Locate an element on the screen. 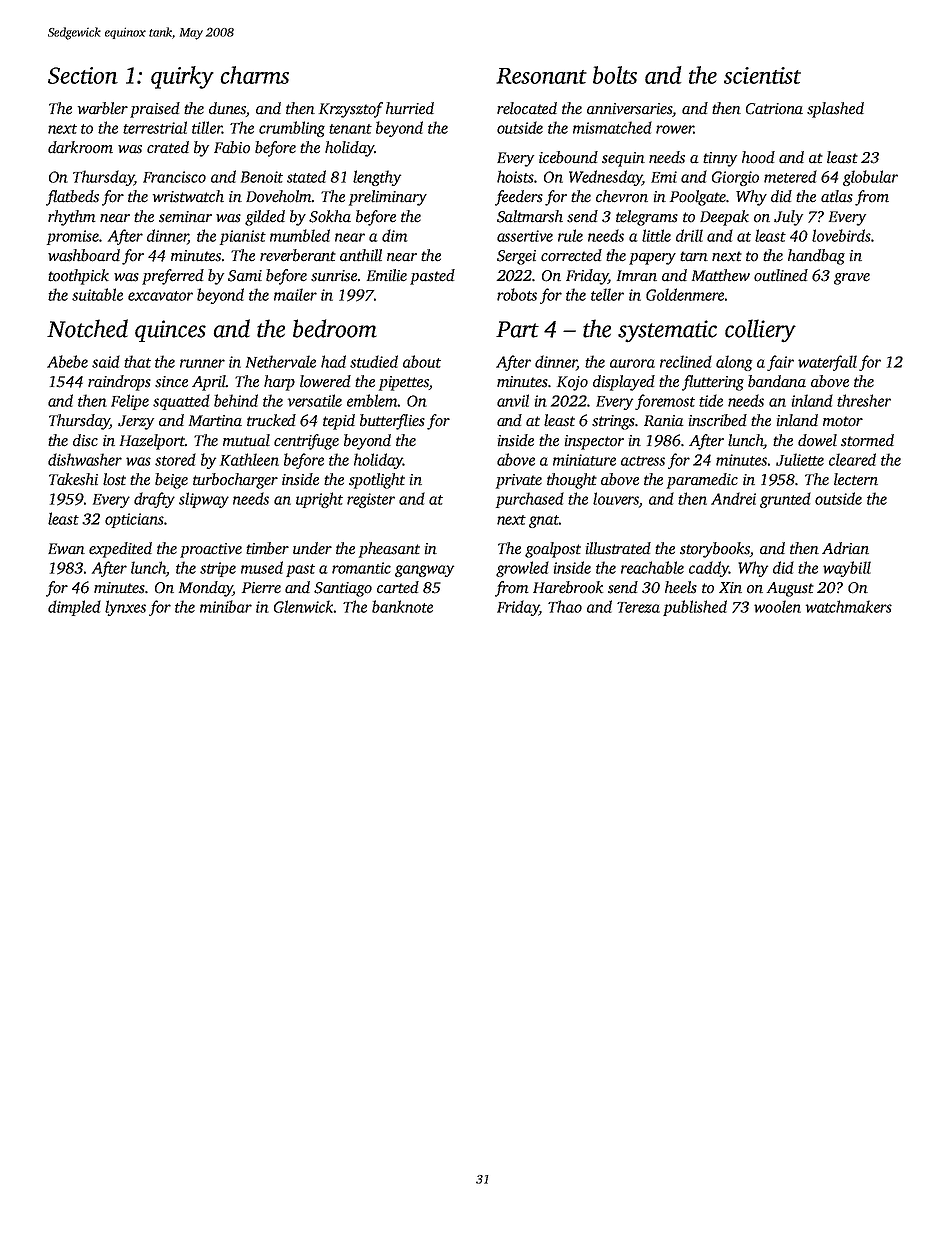 The height and width of the screenshot is (1233, 952). charms is located at coordinates (254, 75).
